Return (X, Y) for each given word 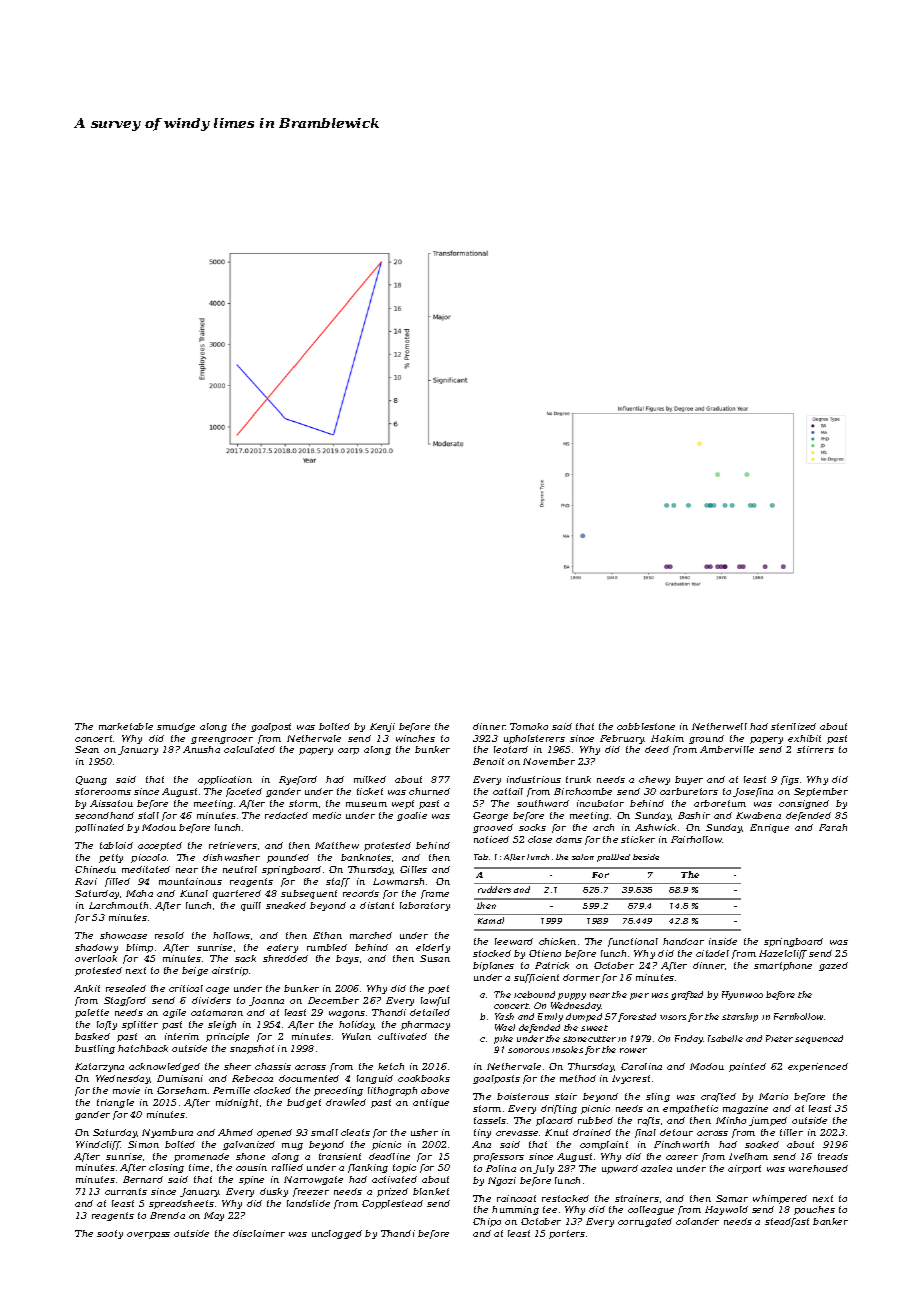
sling (658, 1097)
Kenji (382, 727)
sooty (110, 1234)
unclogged (337, 1234)
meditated (146, 869)
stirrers (815, 749)
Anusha (201, 749)
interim (182, 1036)
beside (646, 857)
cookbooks (424, 1078)
